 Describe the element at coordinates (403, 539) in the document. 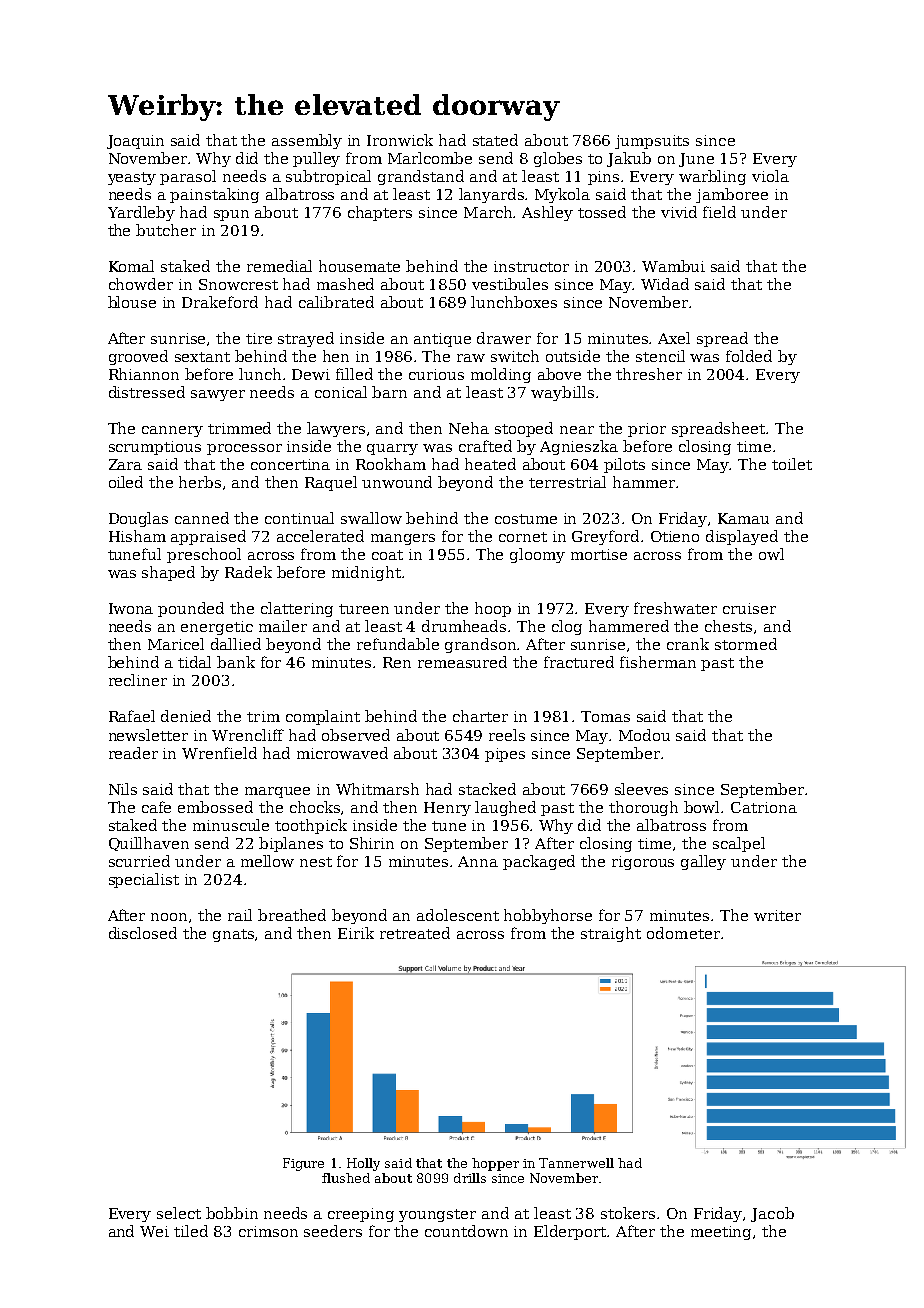

I see `mangers` at that location.
